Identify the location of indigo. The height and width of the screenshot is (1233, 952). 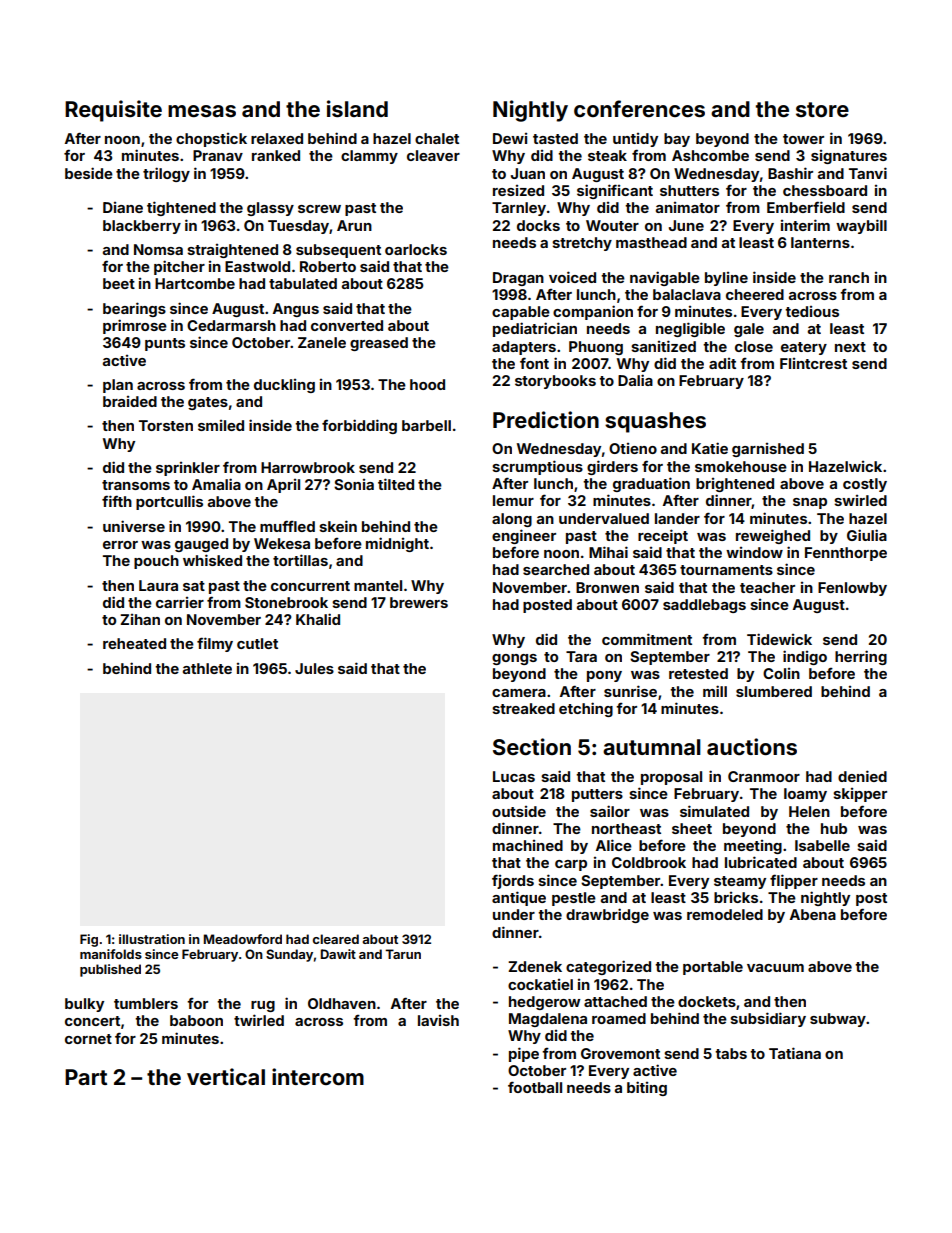
(805, 657).
